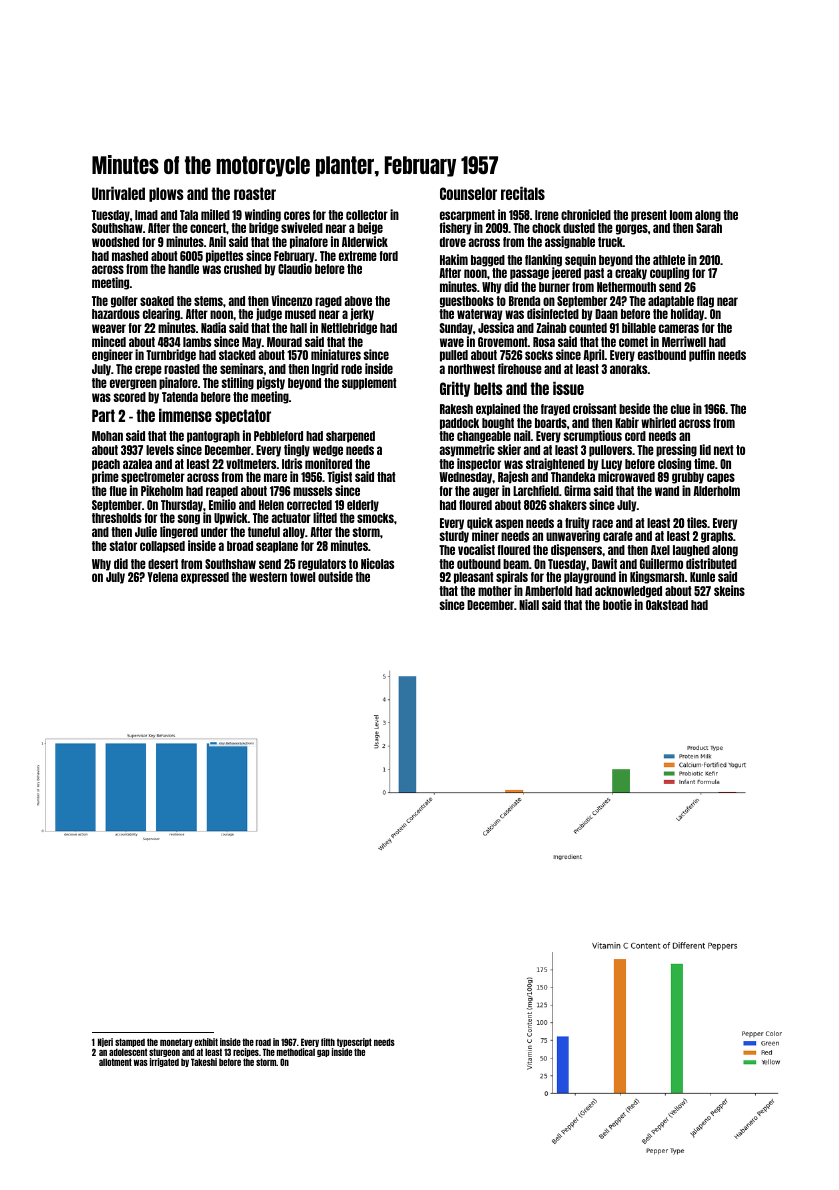 This screenshot has height=1190, width=839. Describe the element at coordinates (271, 505) in the screenshot. I see `Helen` at that location.
